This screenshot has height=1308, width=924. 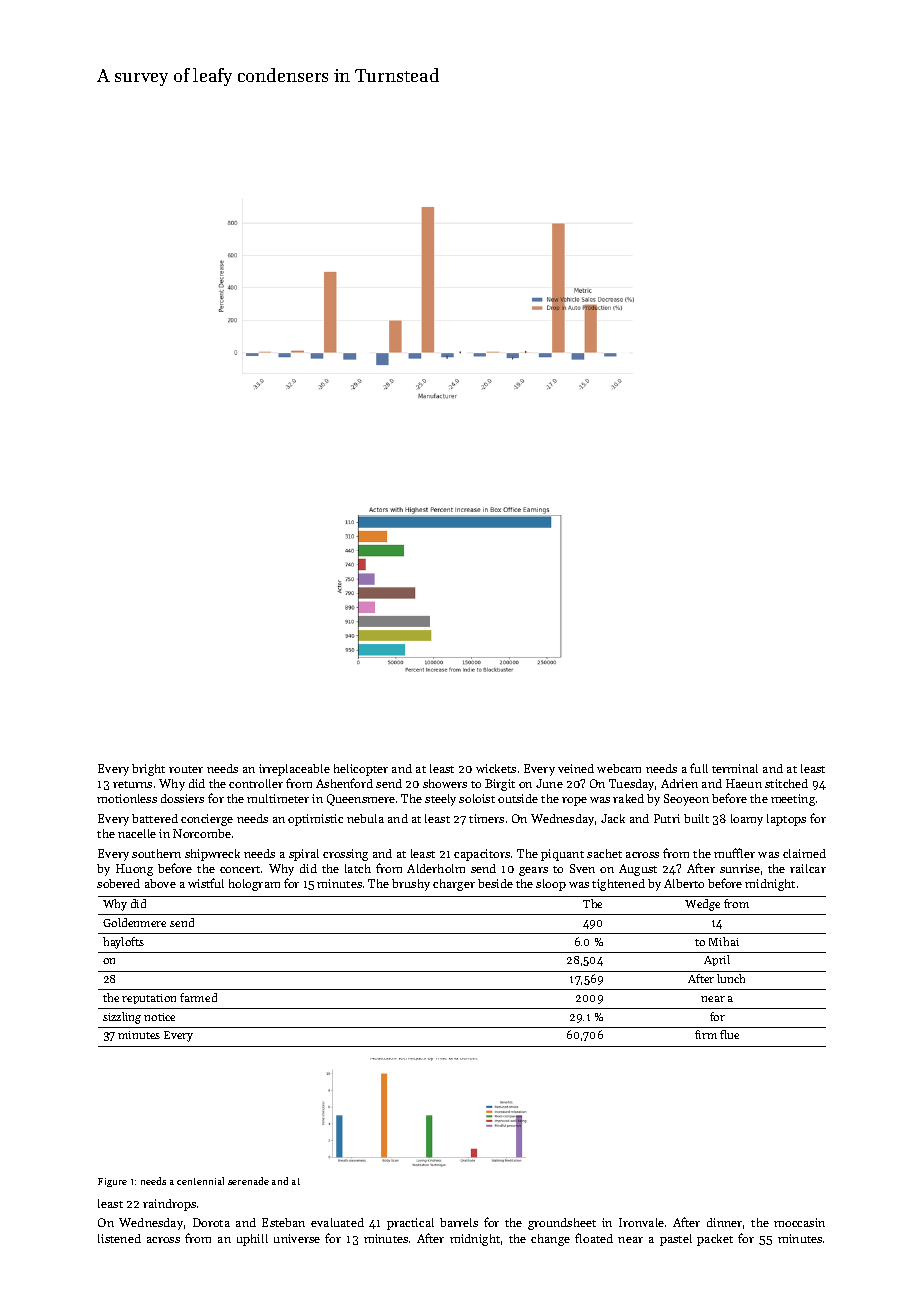 I want to click on lunch, so click(x=731, y=978).
